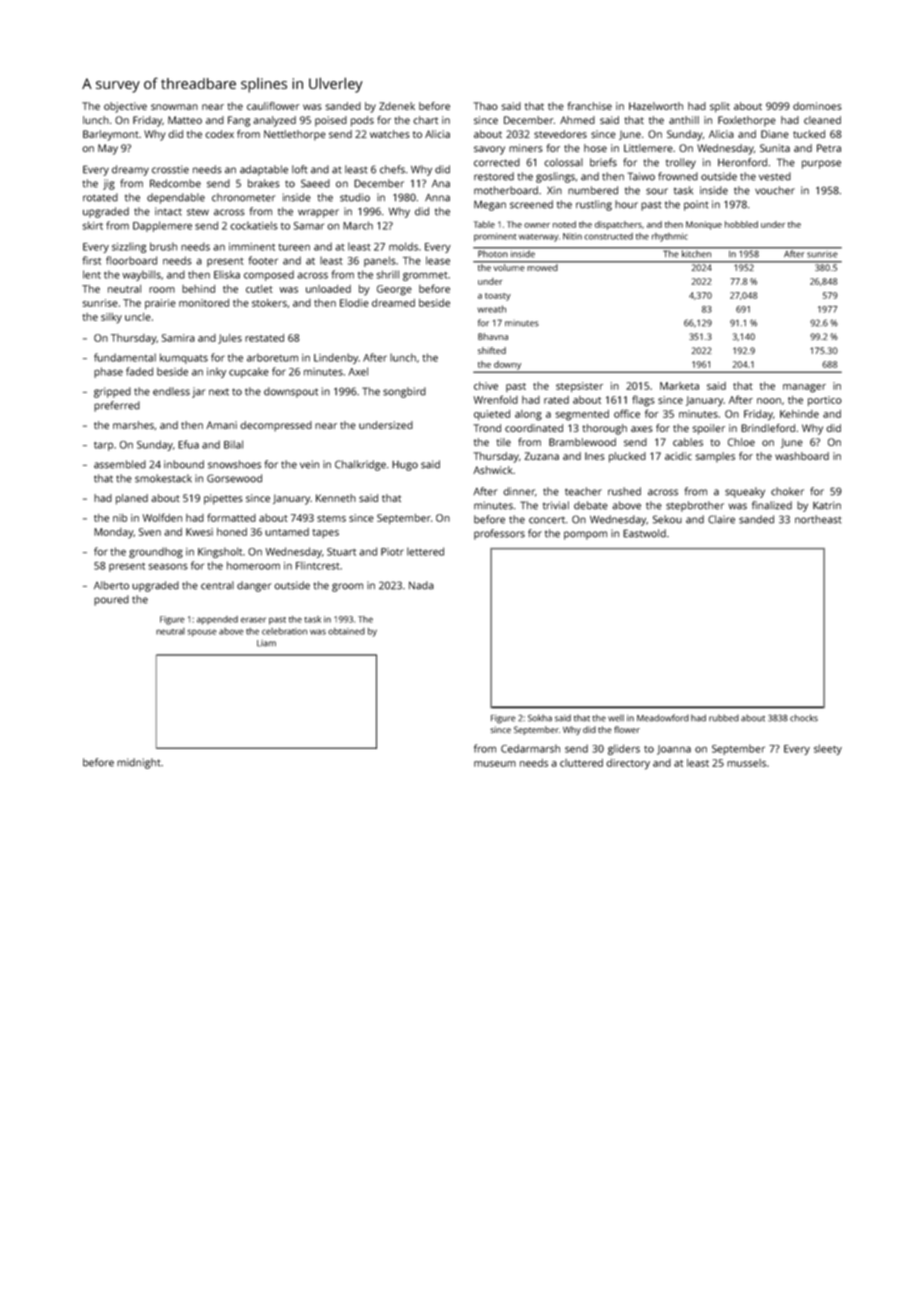 The width and height of the page is (924, 1308). What do you see at coordinates (670, 237) in the page?
I see `rhythmic` at bounding box center [670, 237].
